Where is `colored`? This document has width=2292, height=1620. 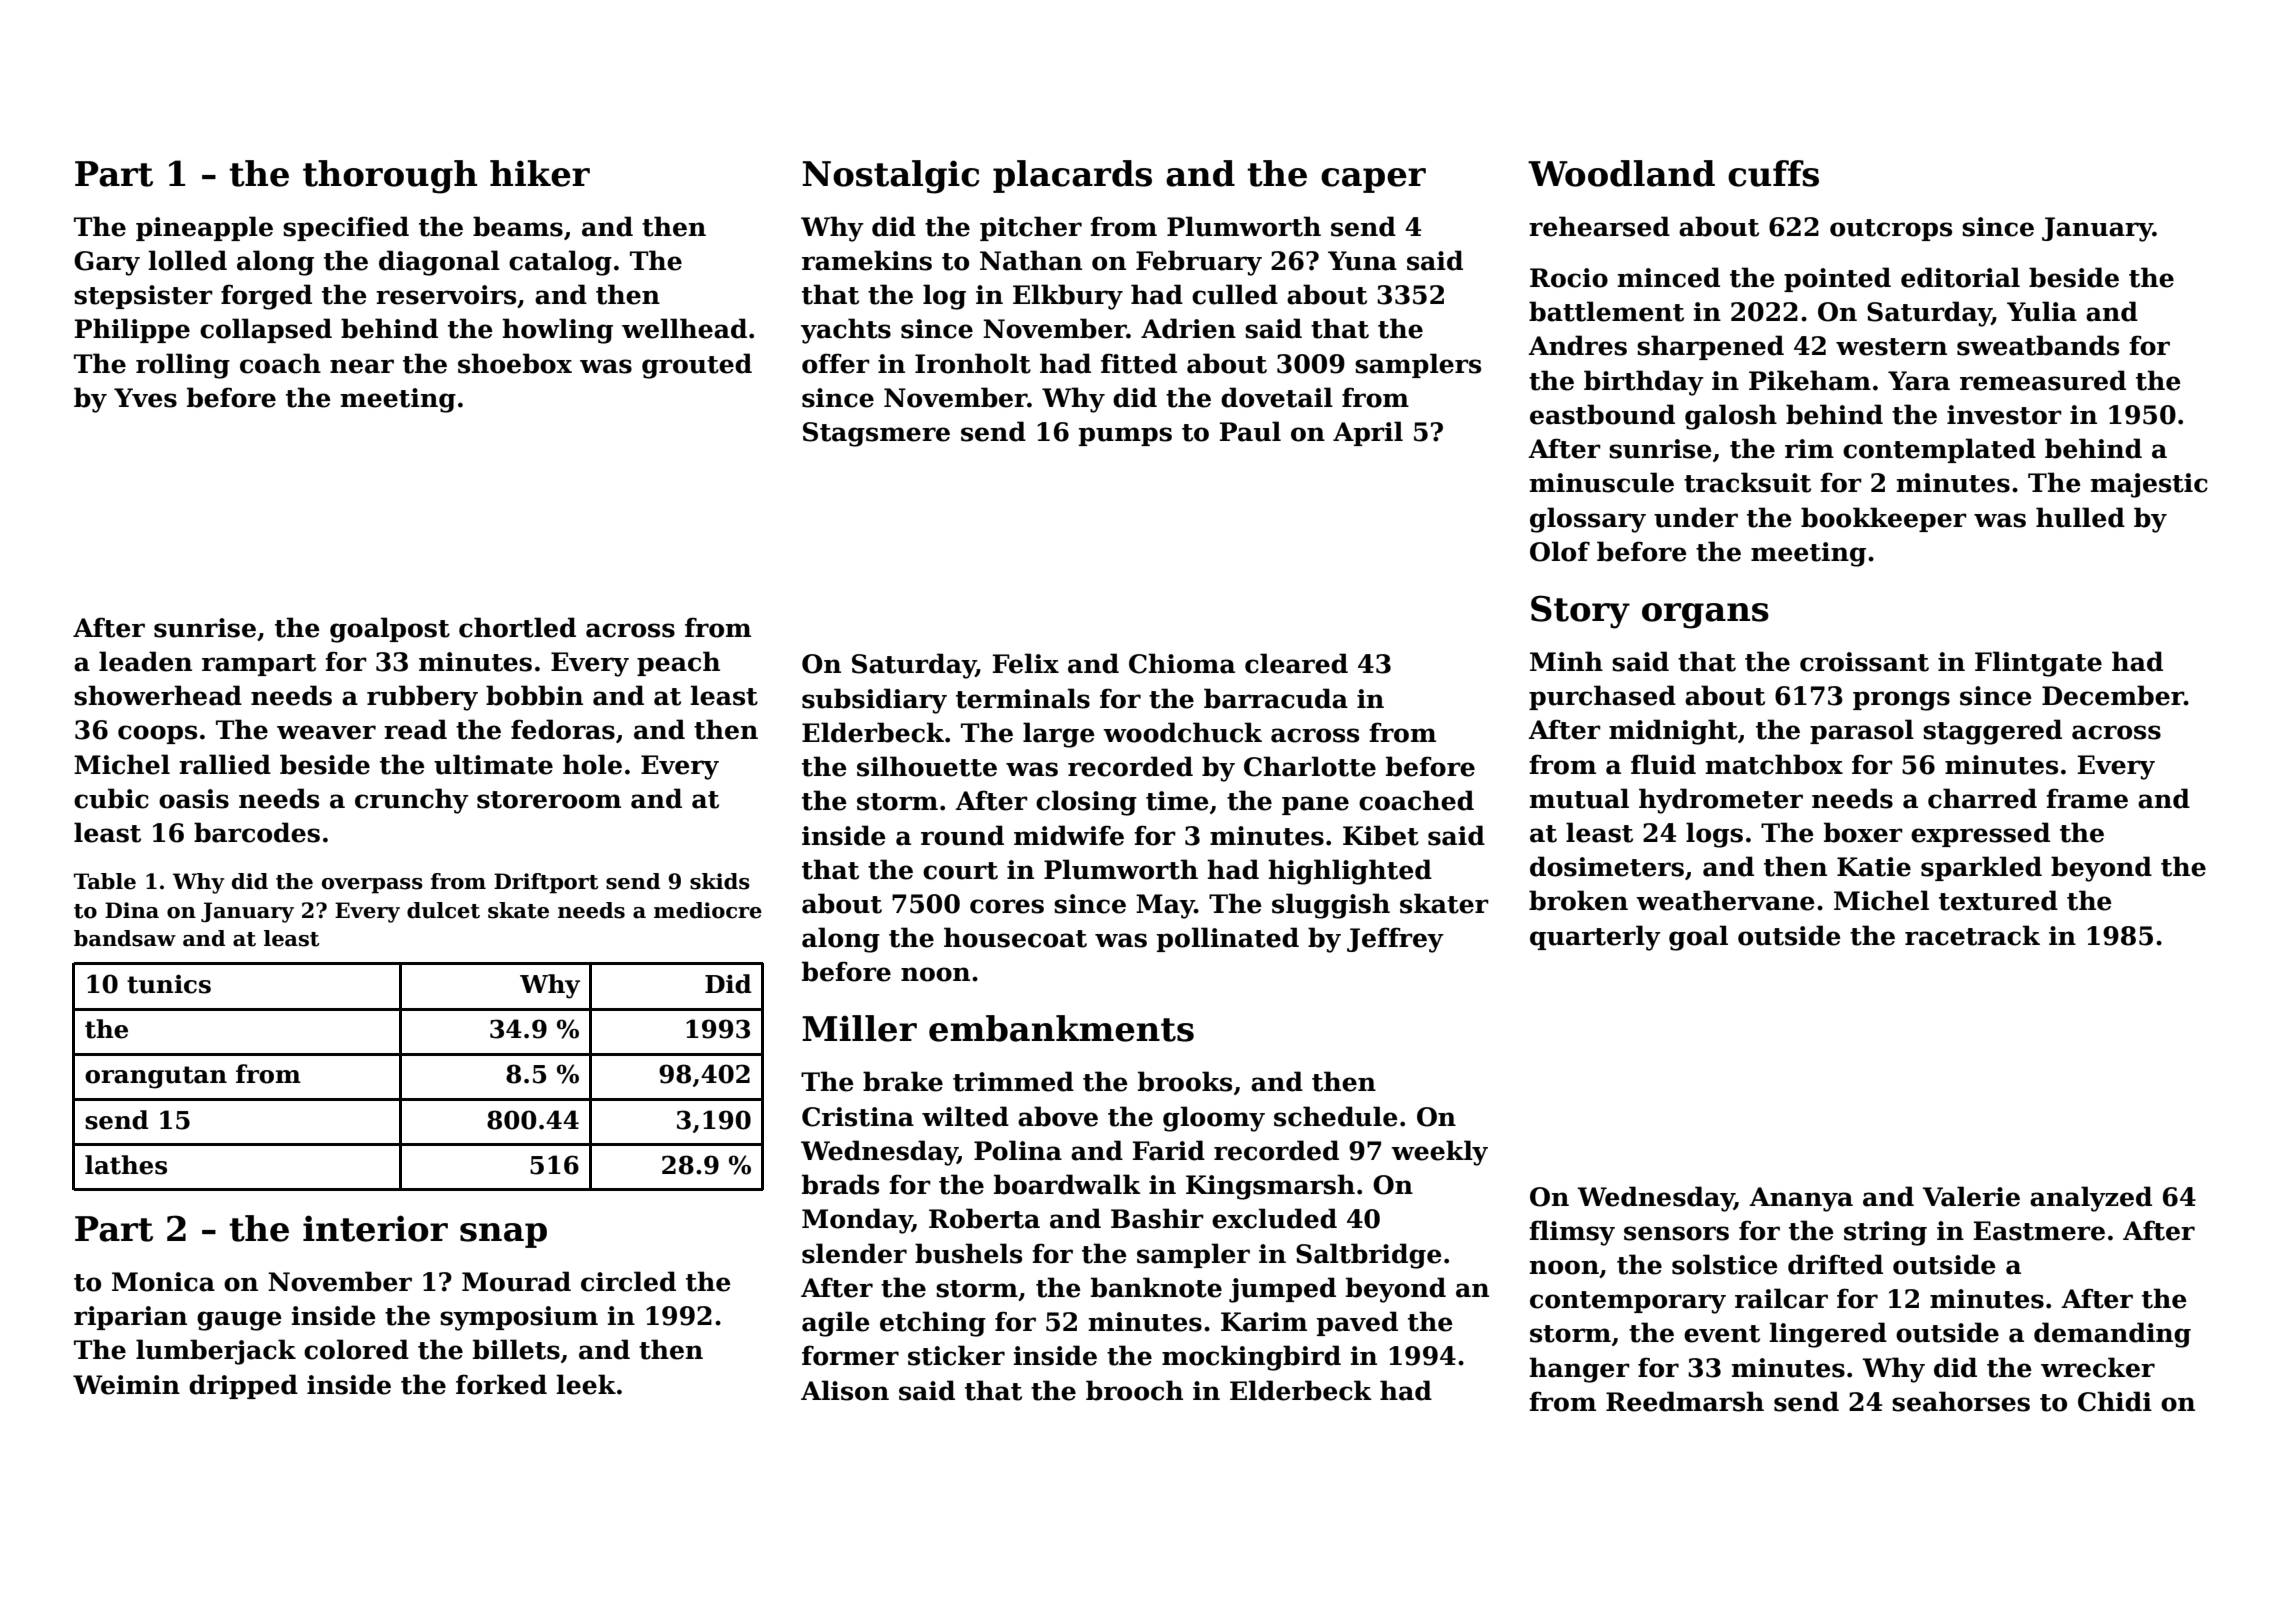 colored is located at coordinates (356, 1349).
